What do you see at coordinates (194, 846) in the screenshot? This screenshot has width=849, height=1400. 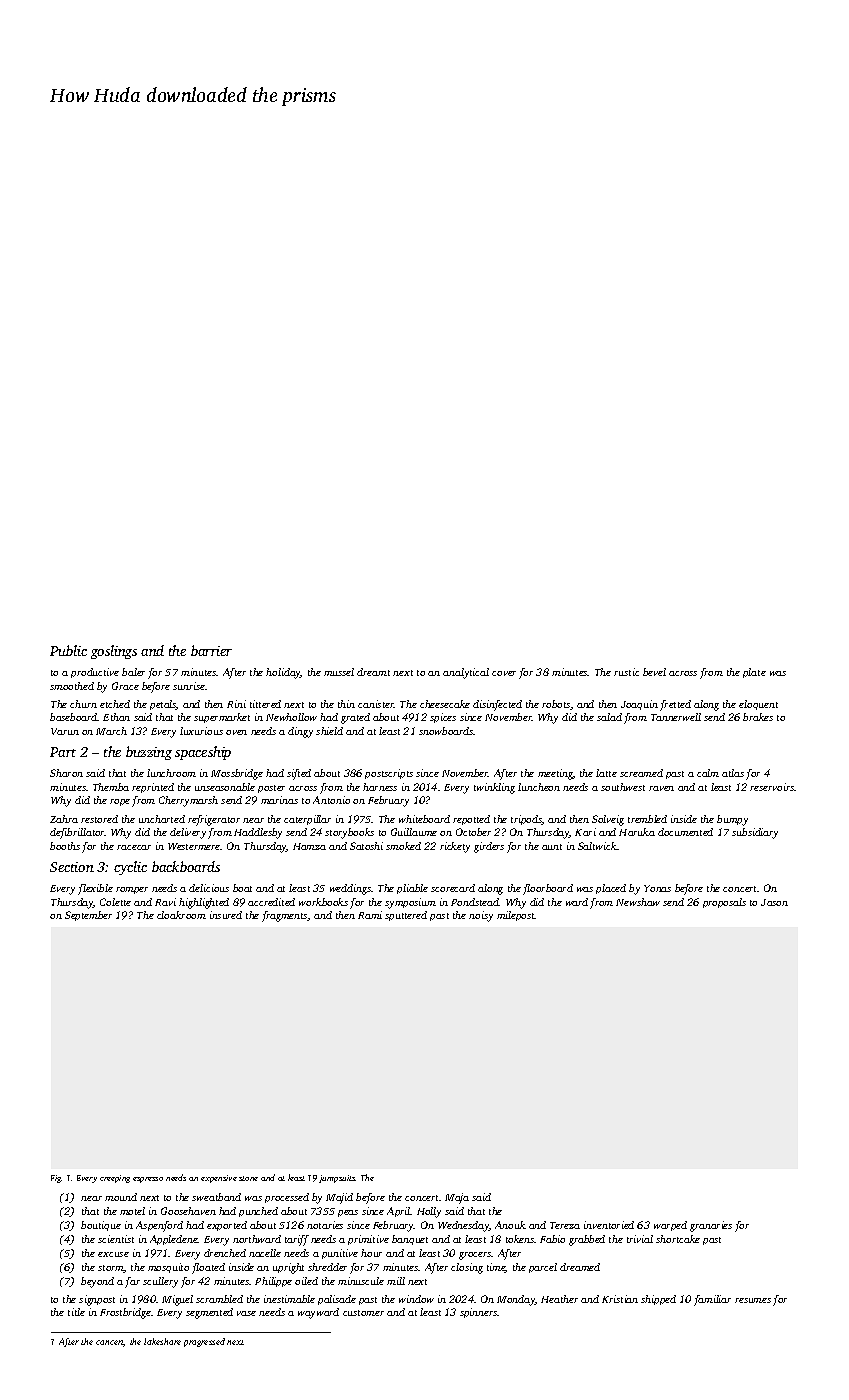 I see `Westermere` at bounding box center [194, 846].
